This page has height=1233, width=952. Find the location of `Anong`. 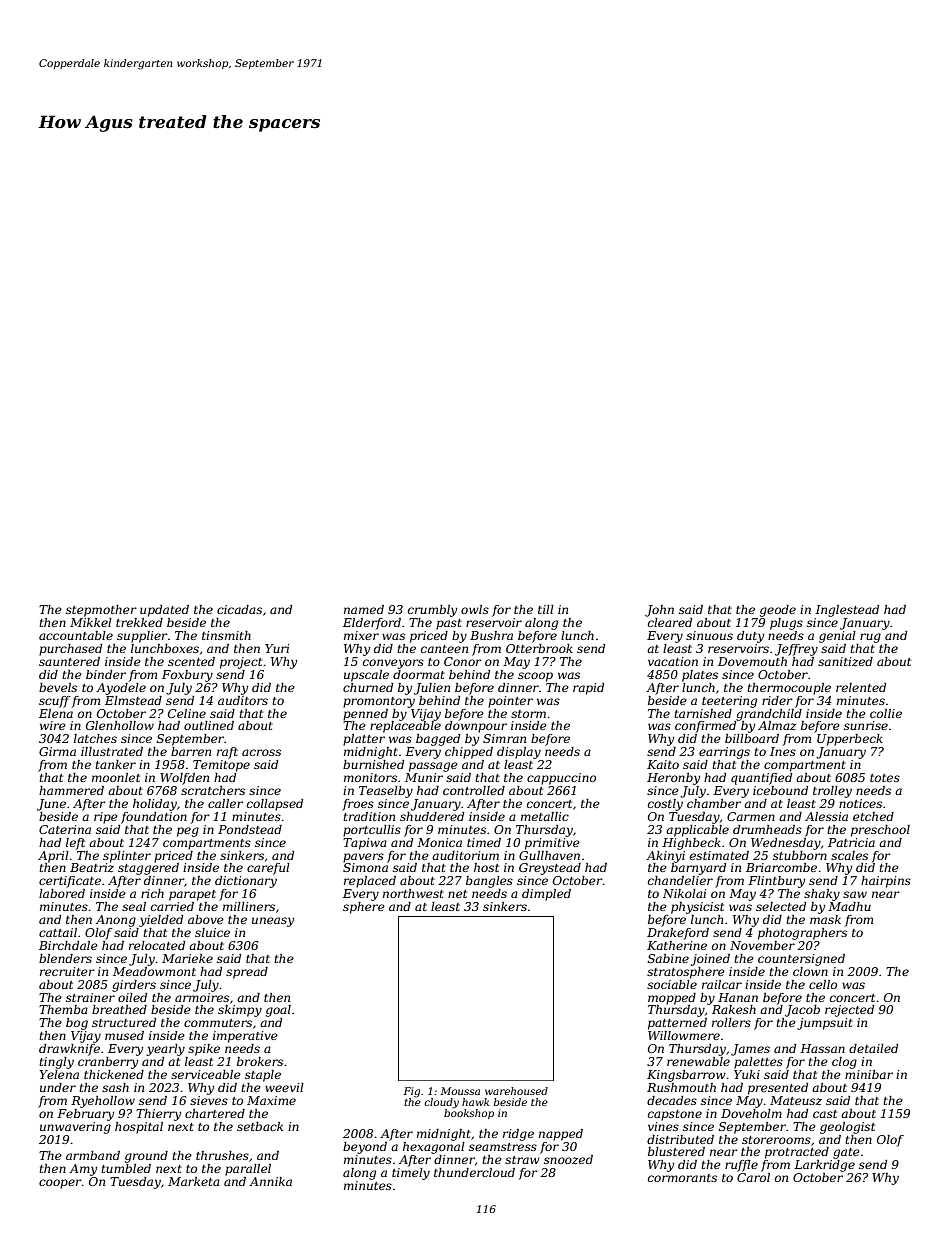

Anong is located at coordinates (116, 921).
